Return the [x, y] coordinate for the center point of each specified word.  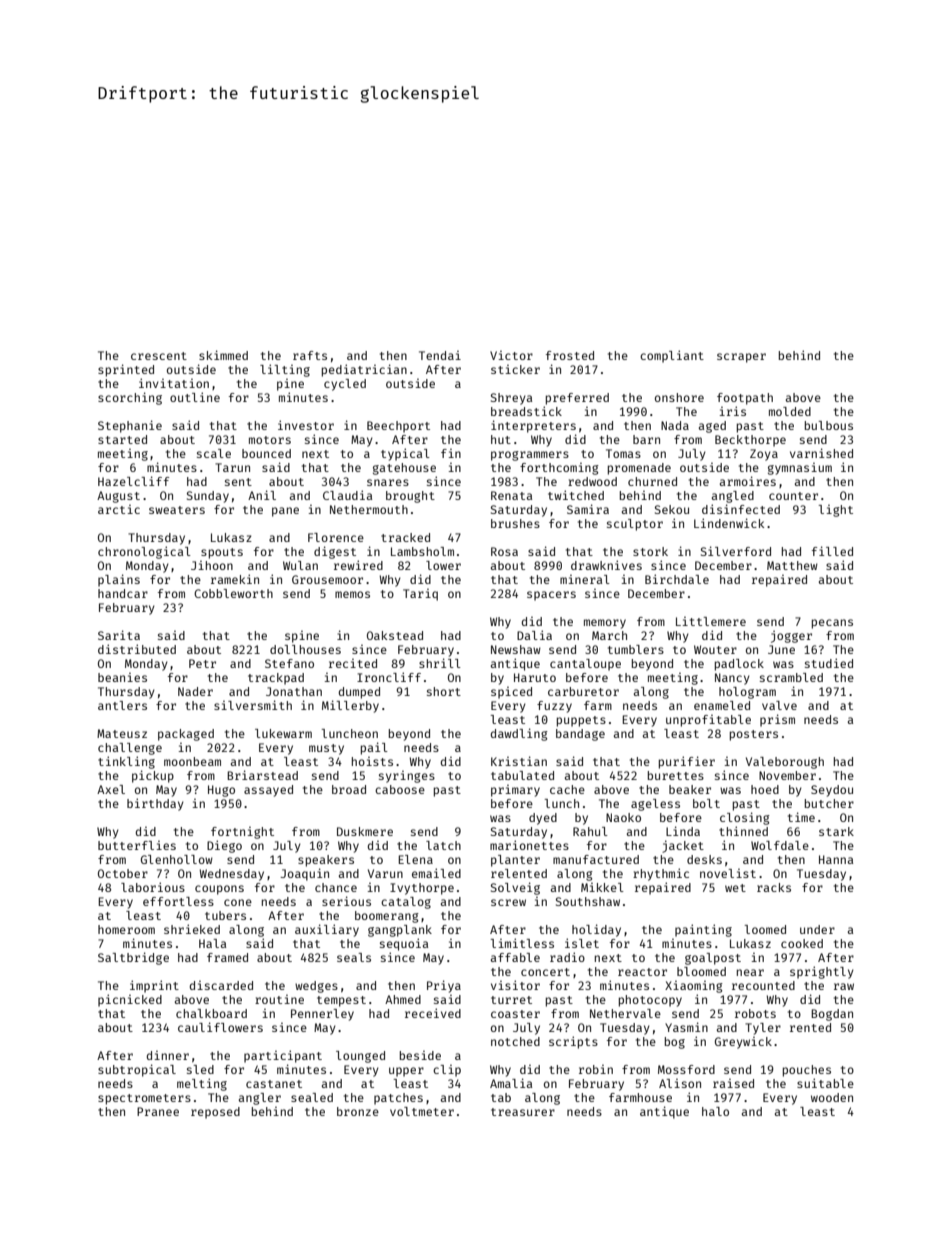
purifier [687, 762]
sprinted [126, 370]
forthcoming [559, 469]
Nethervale [625, 1013]
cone [238, 902]
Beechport [398, 427]
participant [283, 1056]
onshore [679, 397]
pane [285, 512]
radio [567, 957]
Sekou [672, 509]
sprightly [822, 972]
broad [349, 789]
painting [703, 930]
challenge [130, 749]
